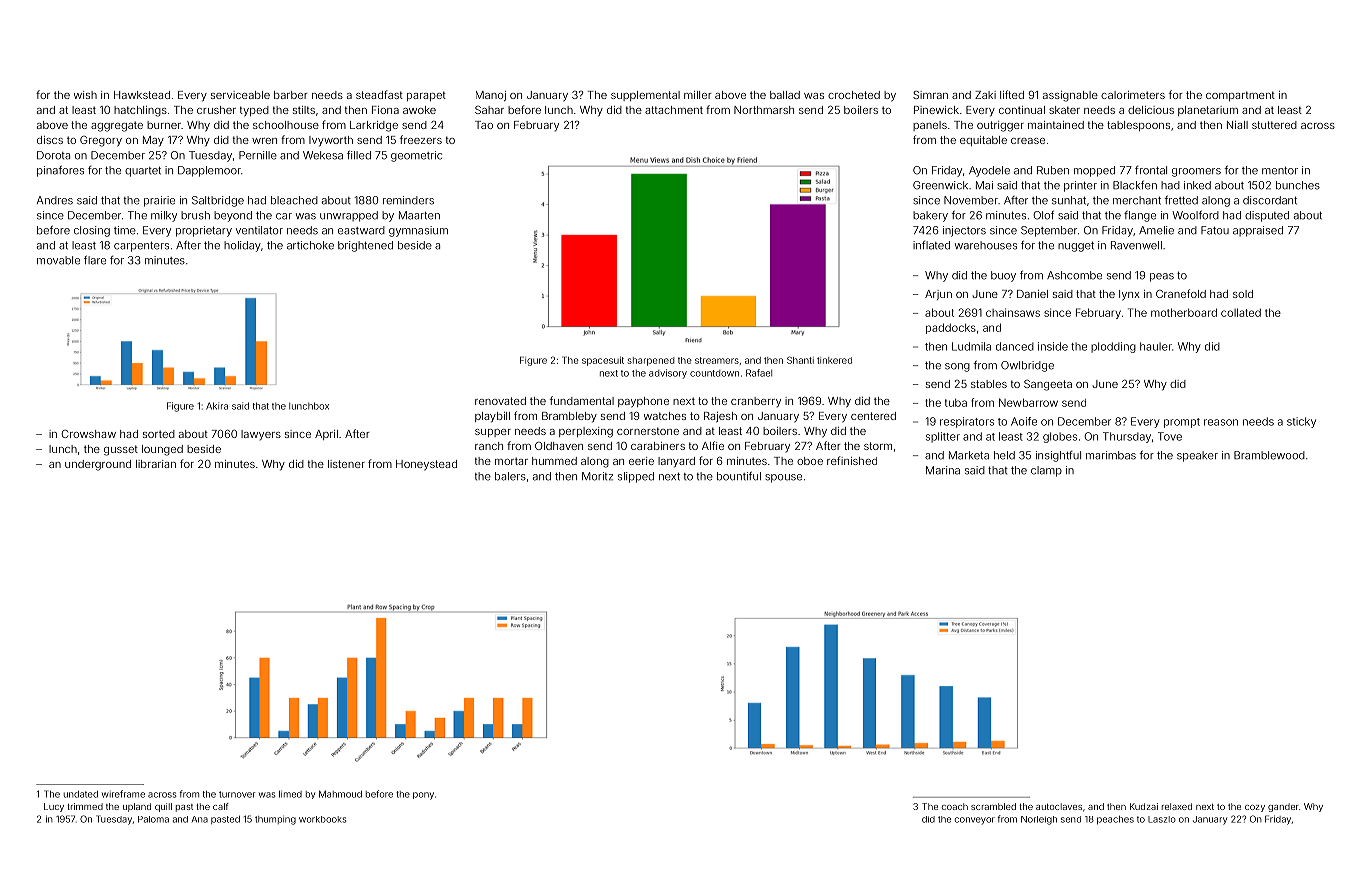  I want to click on workbooks, so click(322, 819).
